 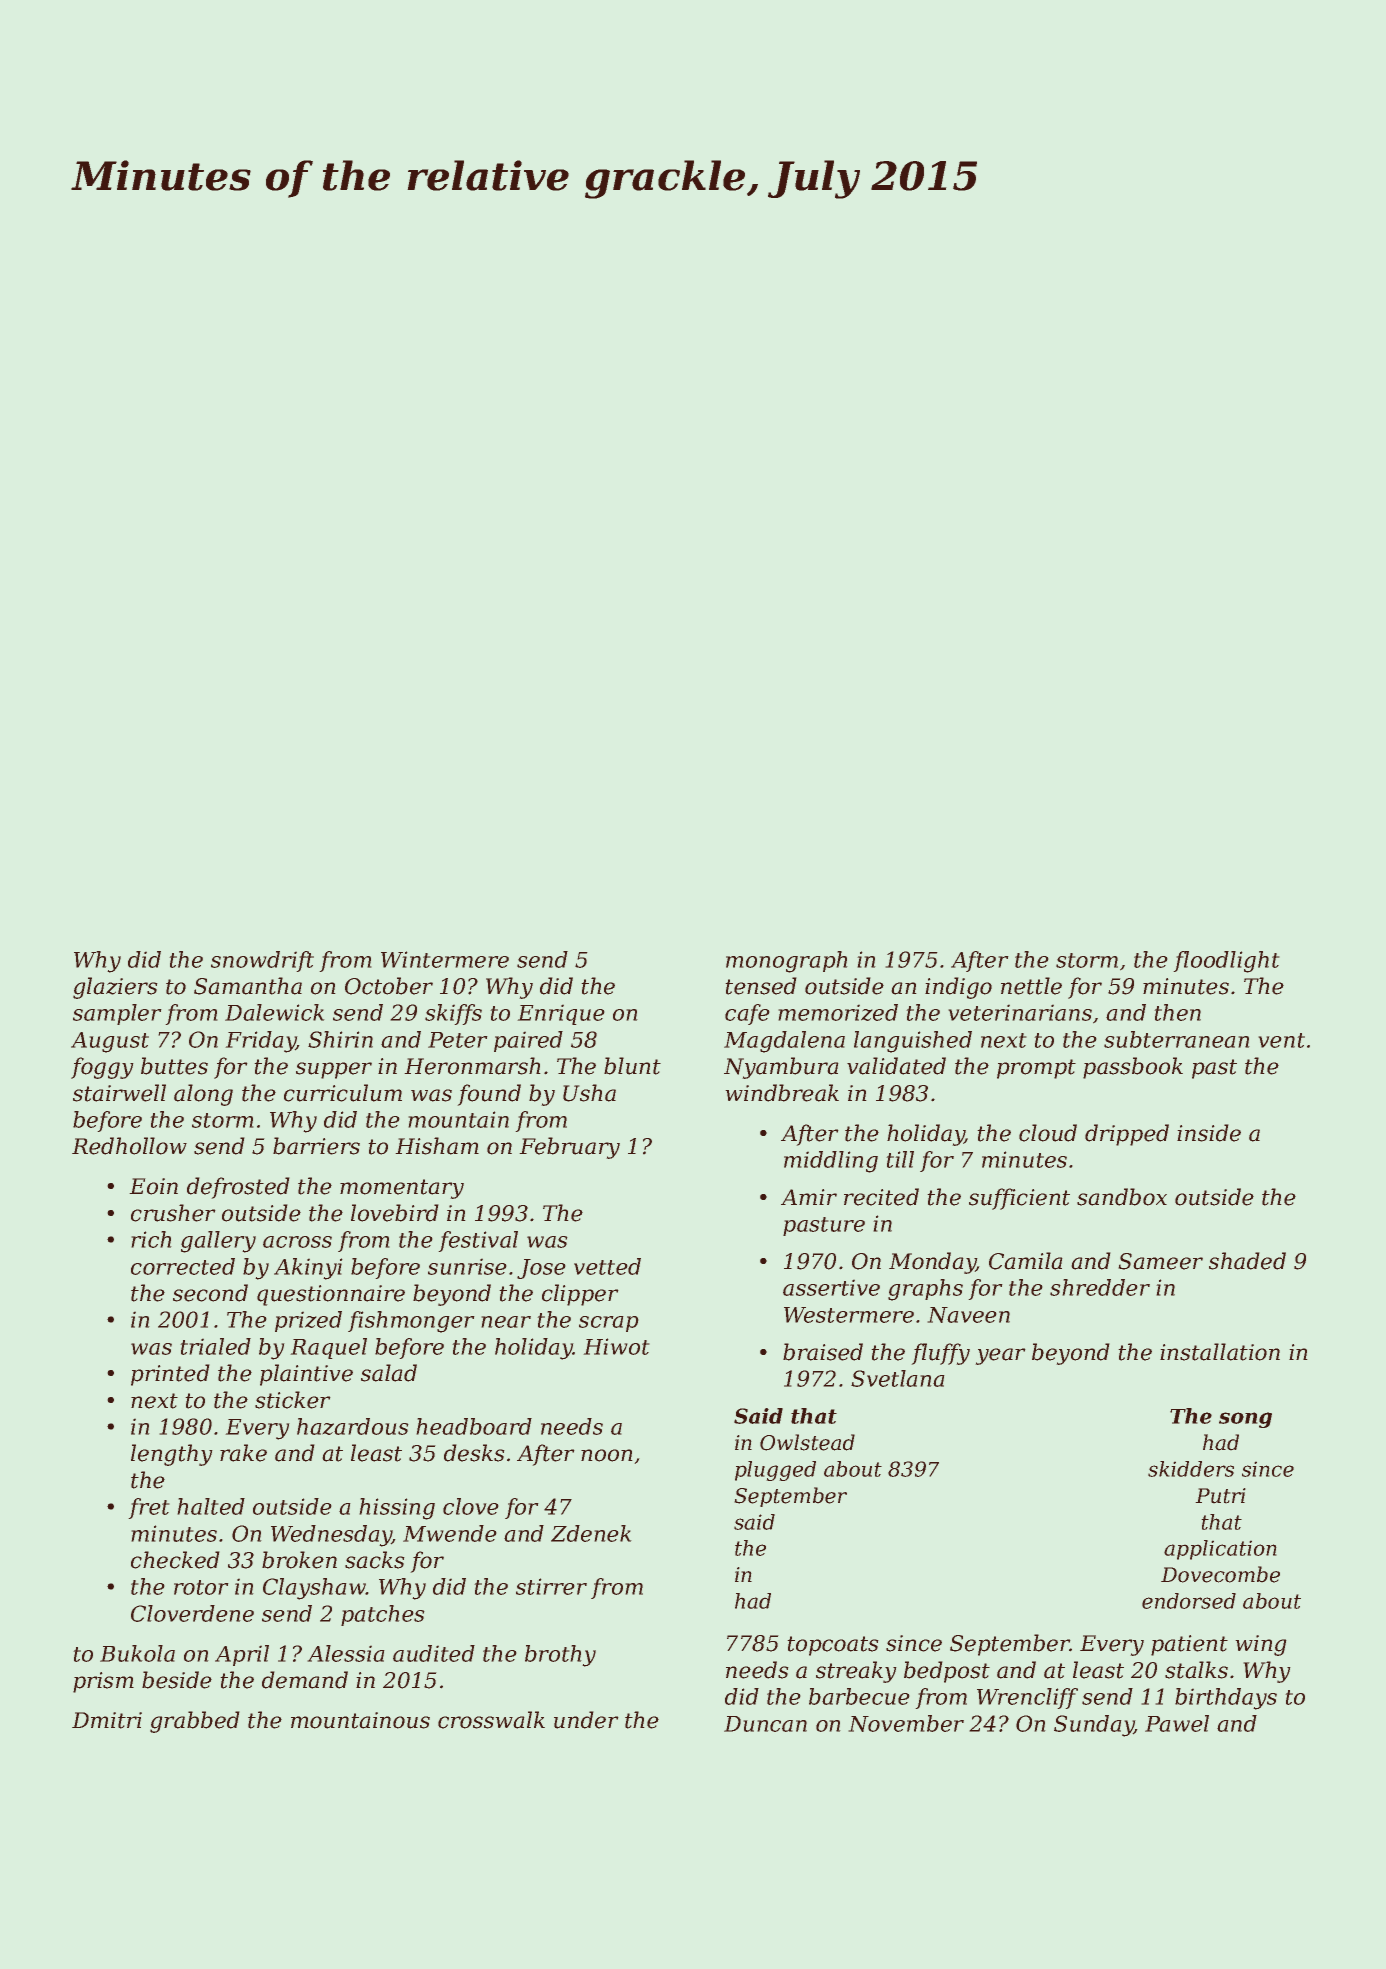 I want to click on printed, so click(x=170, y=1375).
